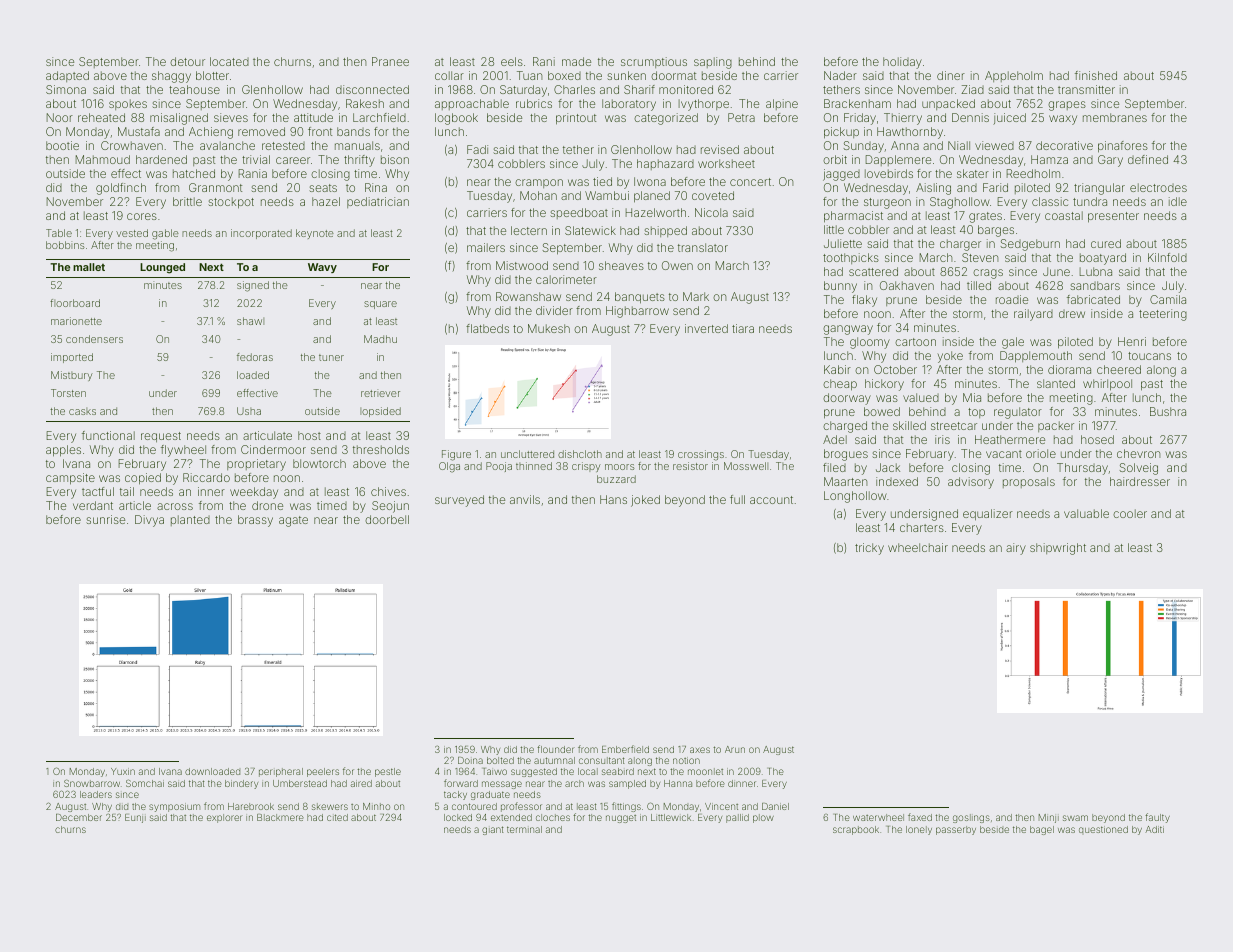 Image resolution: width=1233 pixels, height=952 pixels. I want to click on sturgeon, so click(887, 203).
